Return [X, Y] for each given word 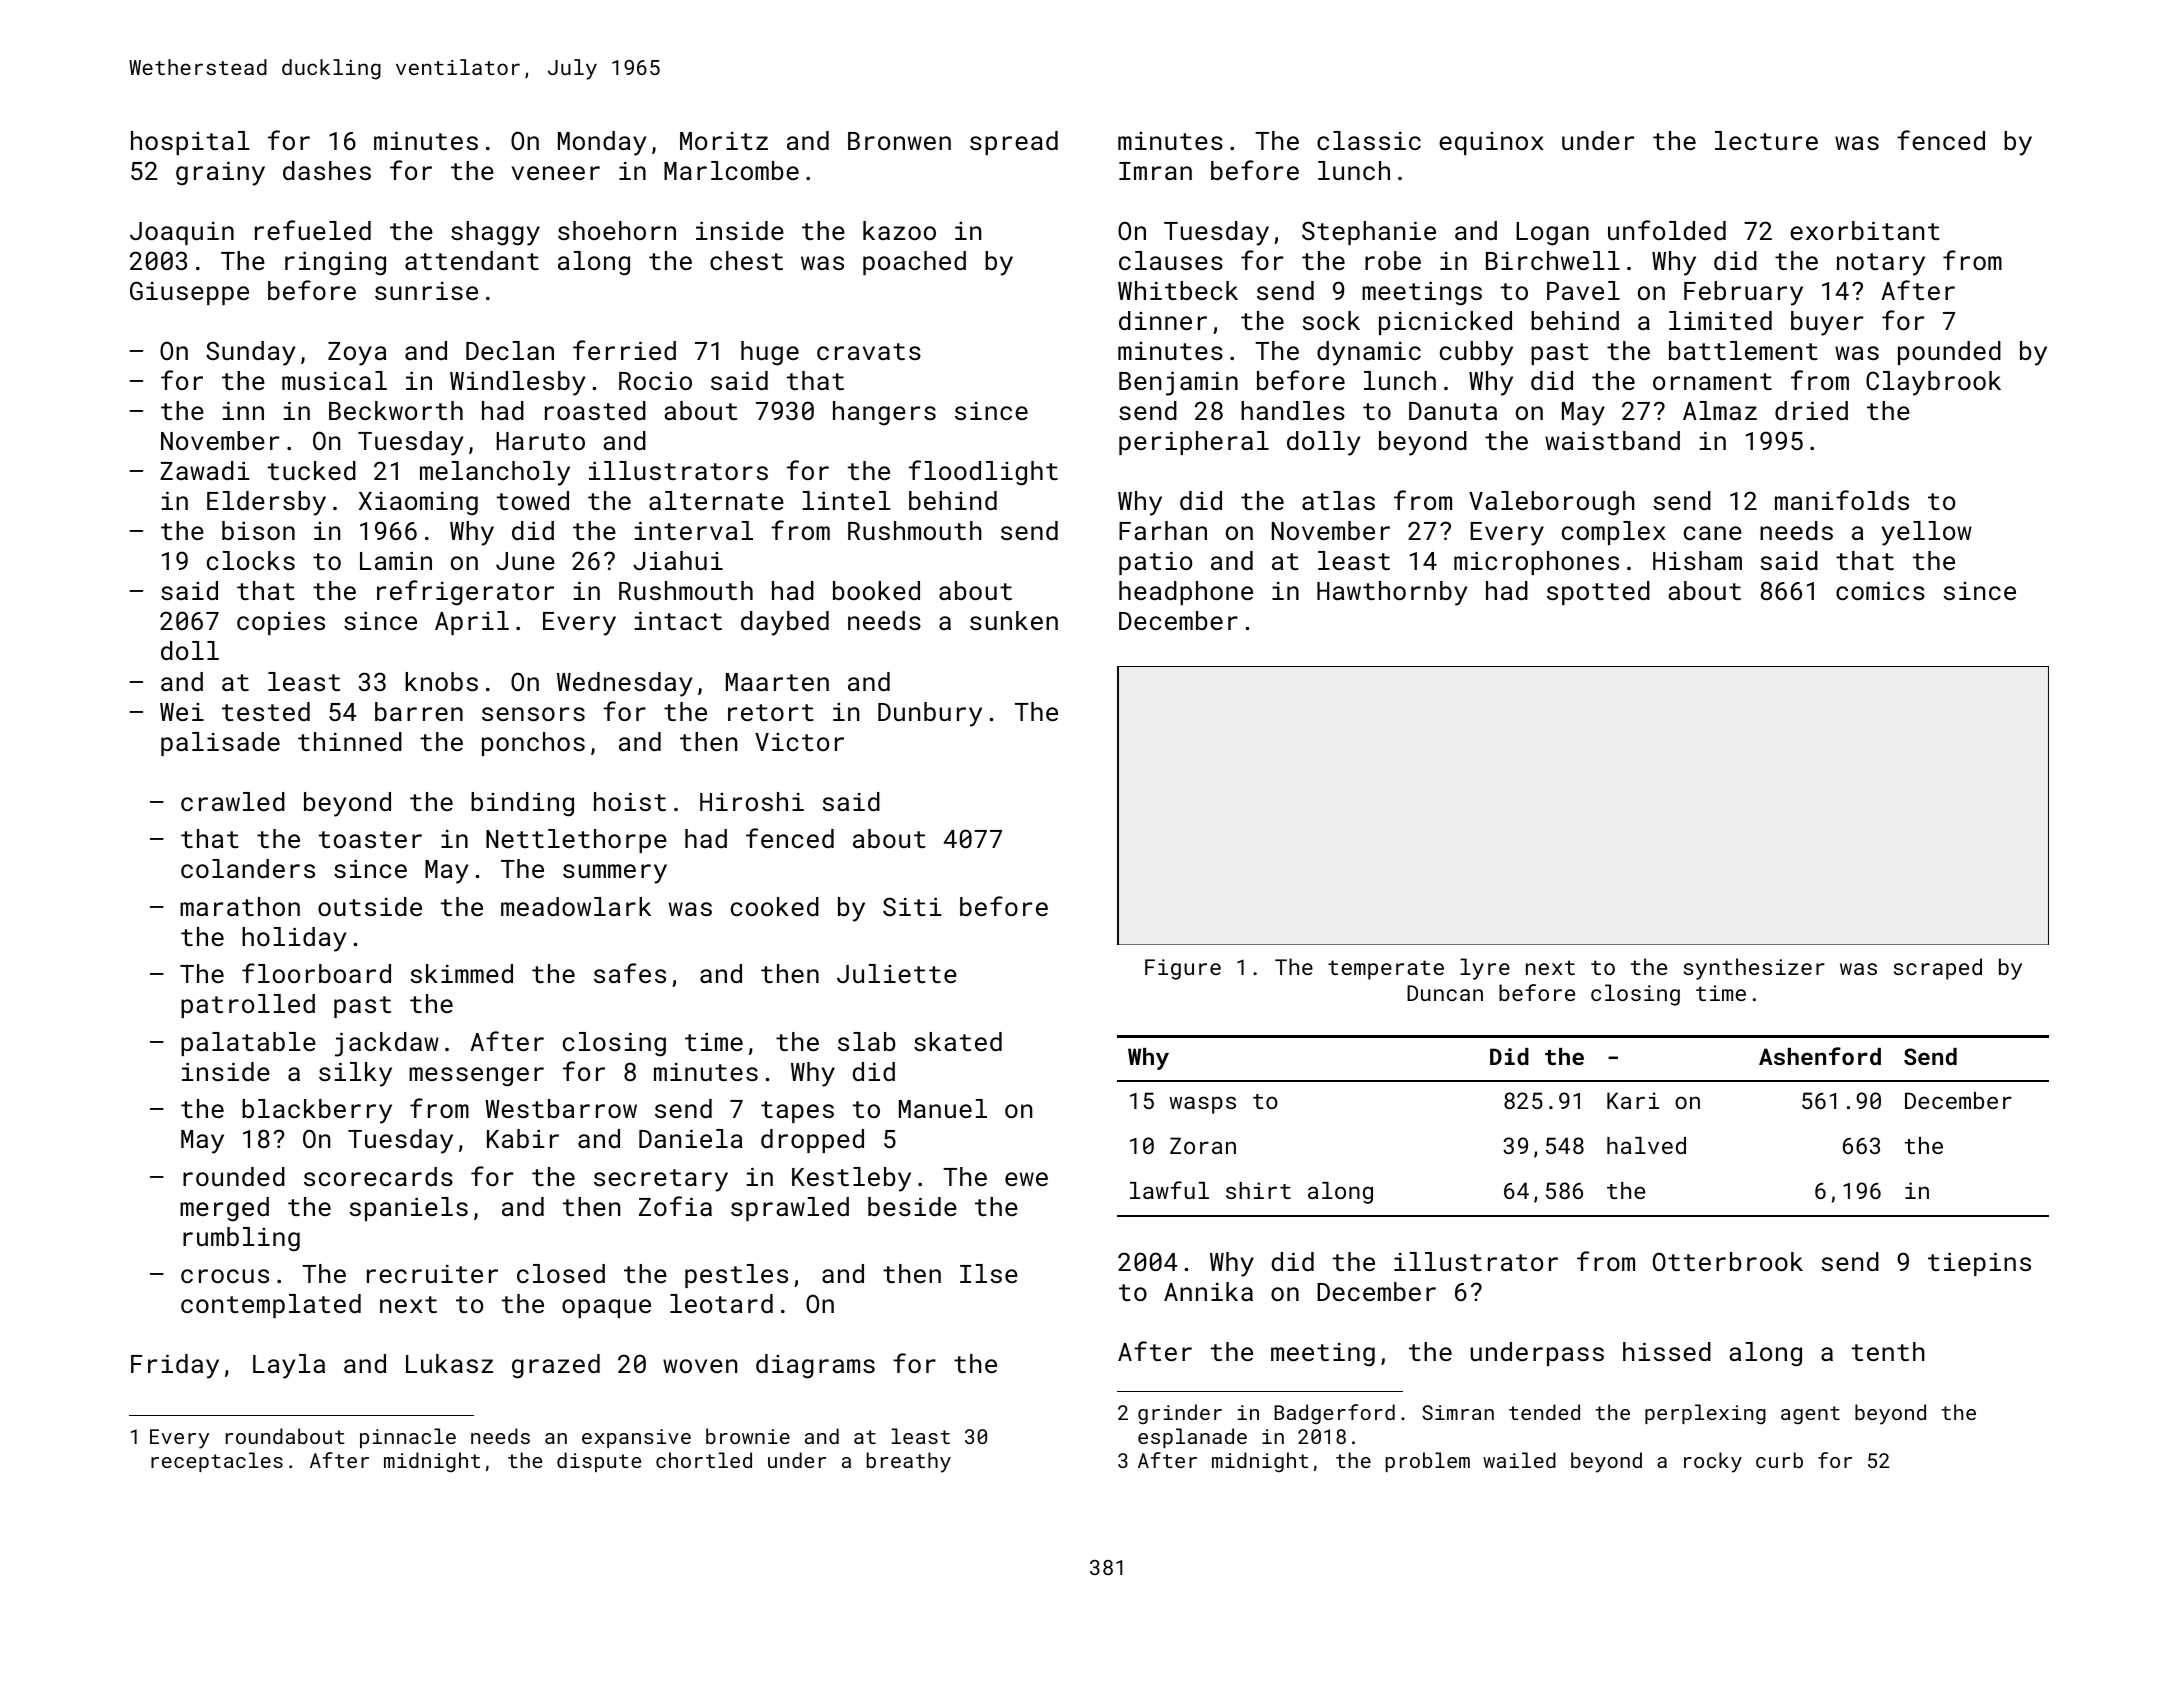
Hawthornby [1392, 593]
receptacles [217, 1462]
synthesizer [1754, 969]
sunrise [426, 291]
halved [1646, 1145]
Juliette [897, 973]
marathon [240, 906]
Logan [1552, 234]
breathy [909, 1462]
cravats [869, 351]
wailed [1519, 1460]
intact [678, 620]
